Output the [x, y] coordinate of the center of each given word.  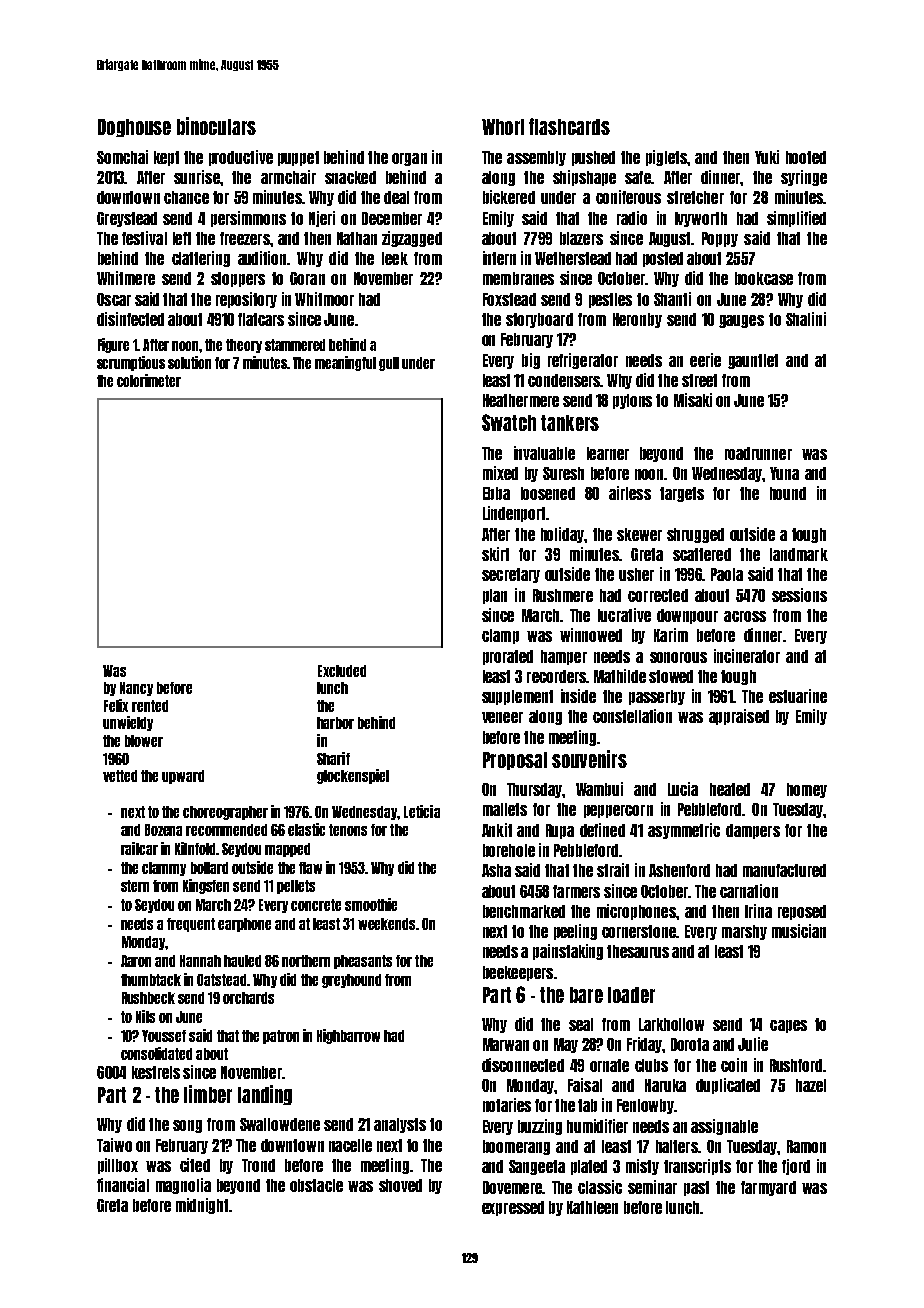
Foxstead [509, 299]
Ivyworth [701, 219]
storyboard [539, 320]
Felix [116, 705]
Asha [496, 870]
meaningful [345, 363]
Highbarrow [348, 1036]
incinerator [747, 656]
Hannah [200, 961]
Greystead [127, 219]
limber [208, 1094]
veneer [502, 717]
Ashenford [679, 870]
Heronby [637, 320]
